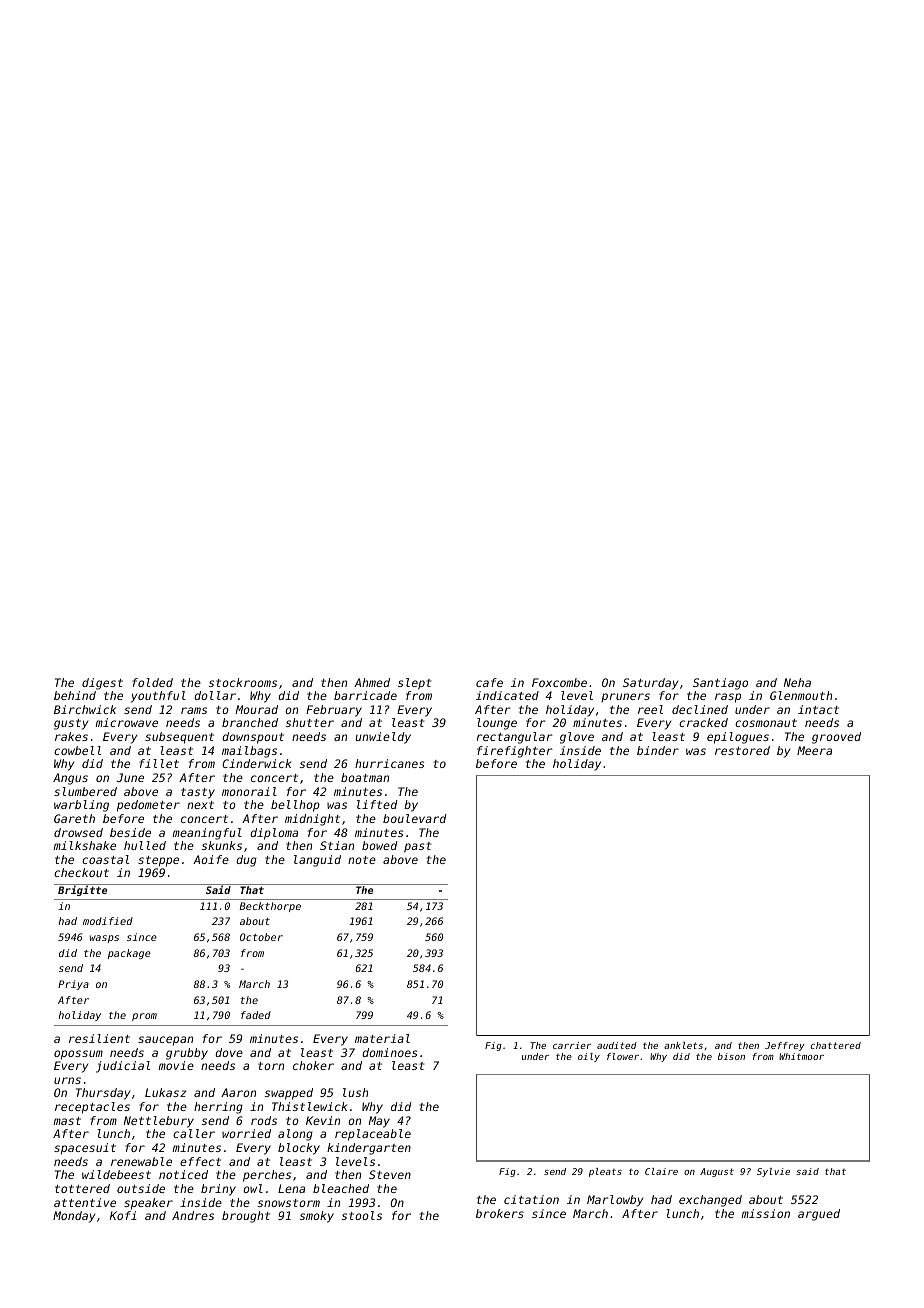 The height and width of the screenshot is (1308, 924). Describe the element at coordinates (123, 1215) in the screenshot. I see `Kofi` at that location.
